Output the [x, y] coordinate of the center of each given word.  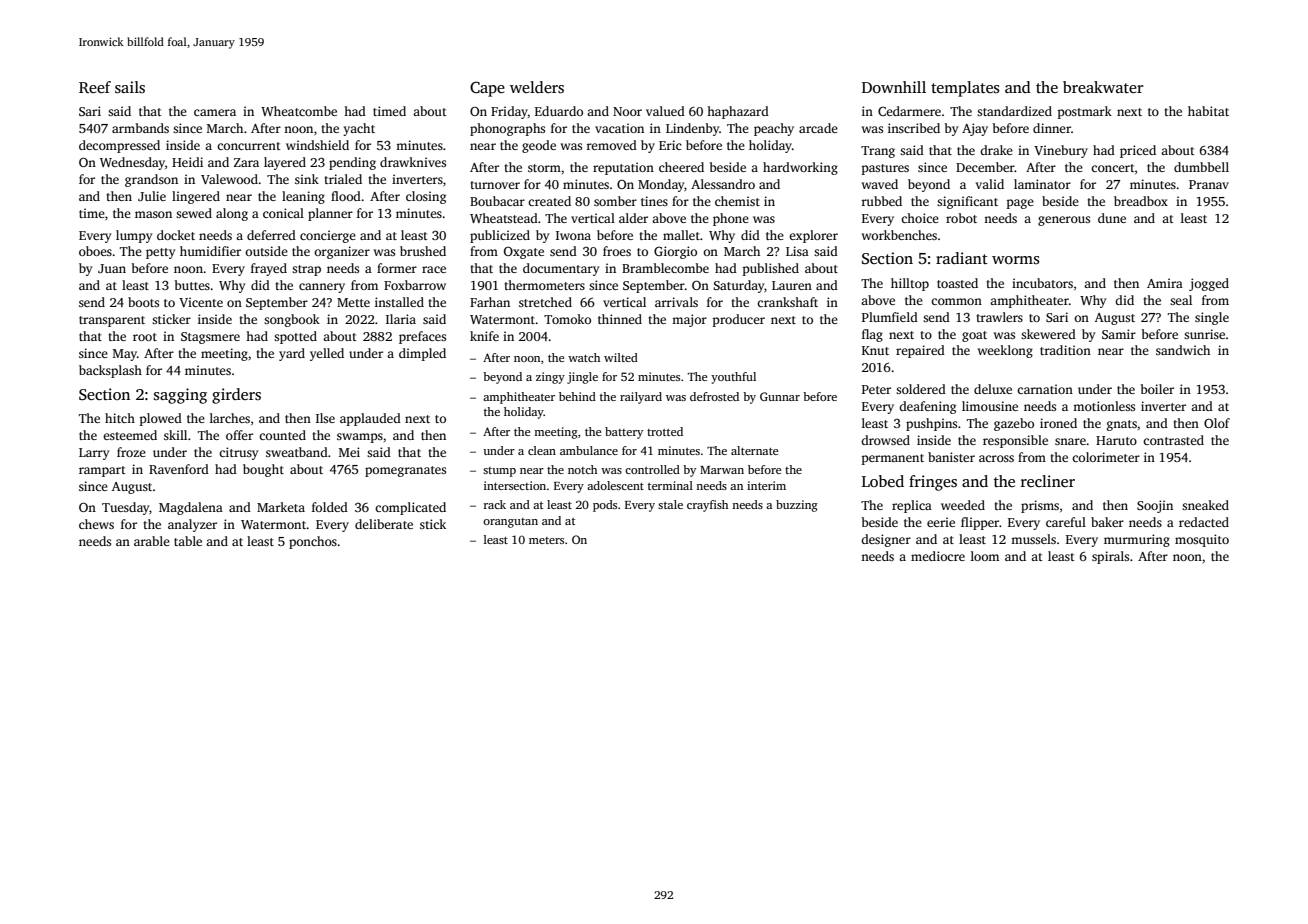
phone [731, 219]
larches [230, 418]
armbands [140, 128]
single [1212, 318]
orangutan [510, 523]
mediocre [938, 556]
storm [544, 168]
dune [1112, 218]
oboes [95, 251]
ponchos [313, 542]
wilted [621, 357]
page [1020, 204]
